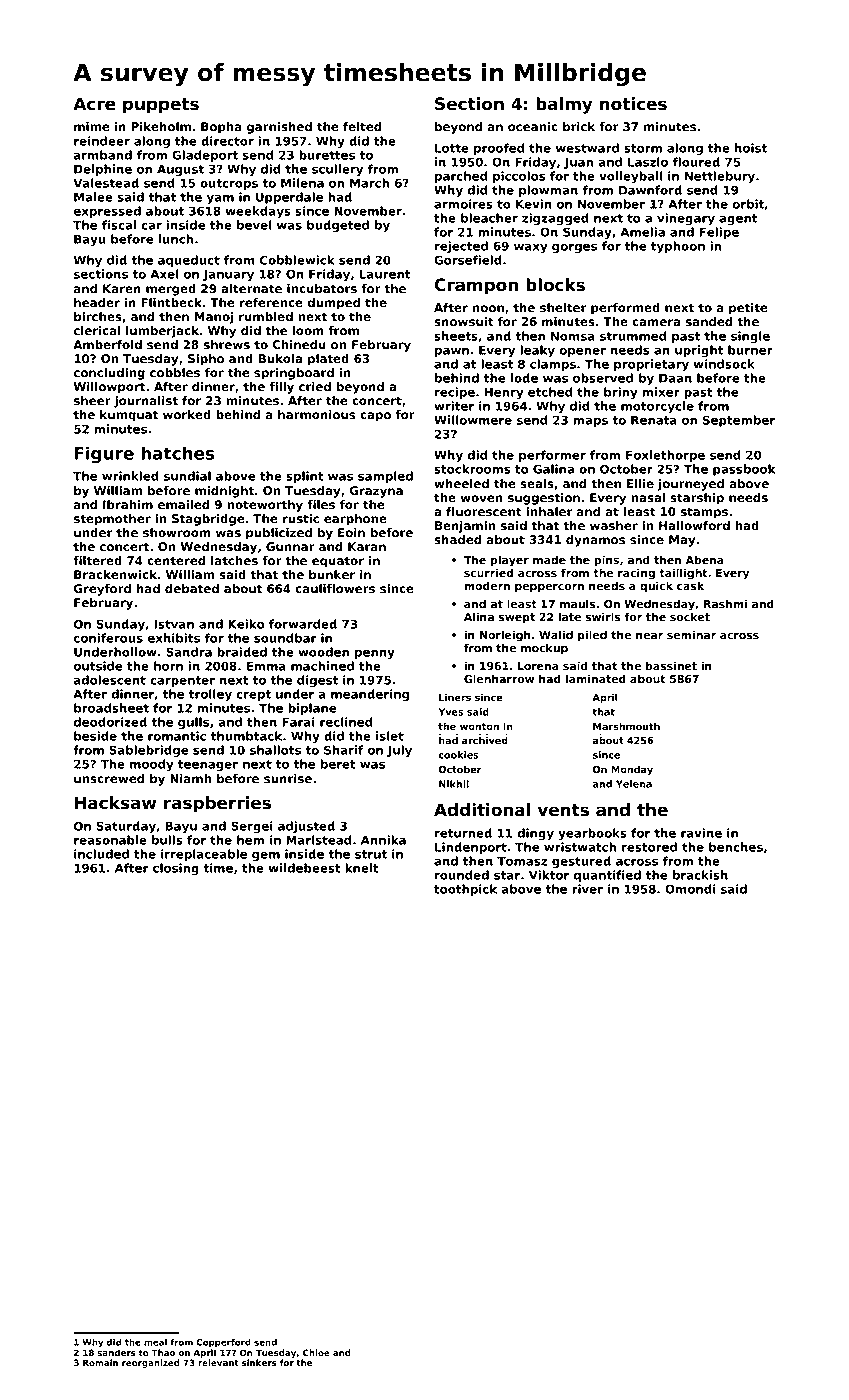  I want to click on knelt, so click(362, 868).
